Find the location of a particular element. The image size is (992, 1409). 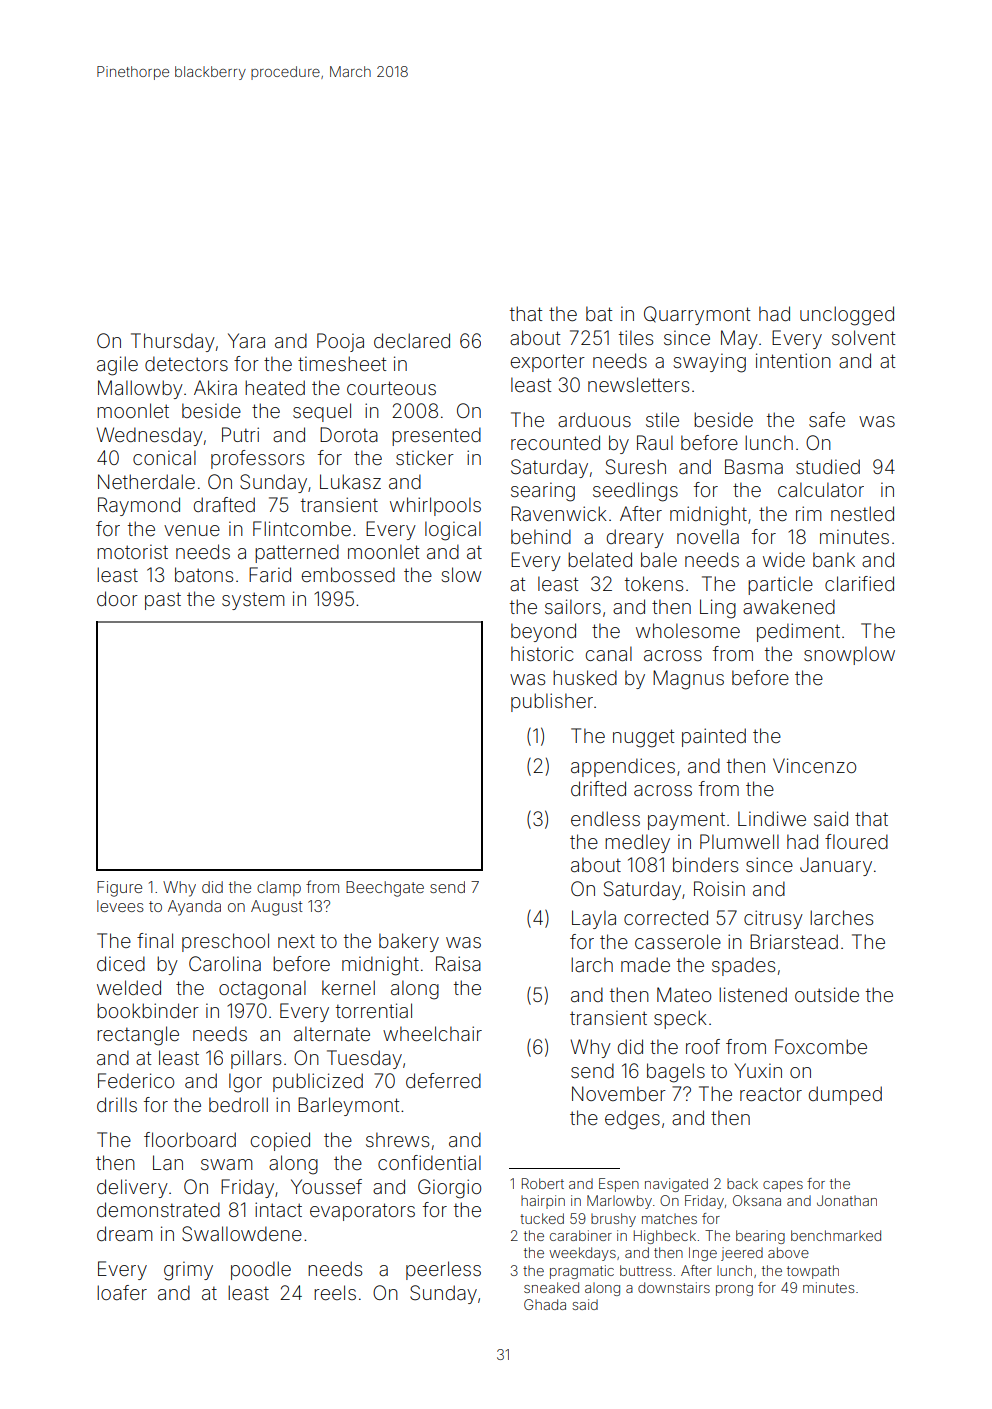

Thursday is located at coordinates (173, 342).
